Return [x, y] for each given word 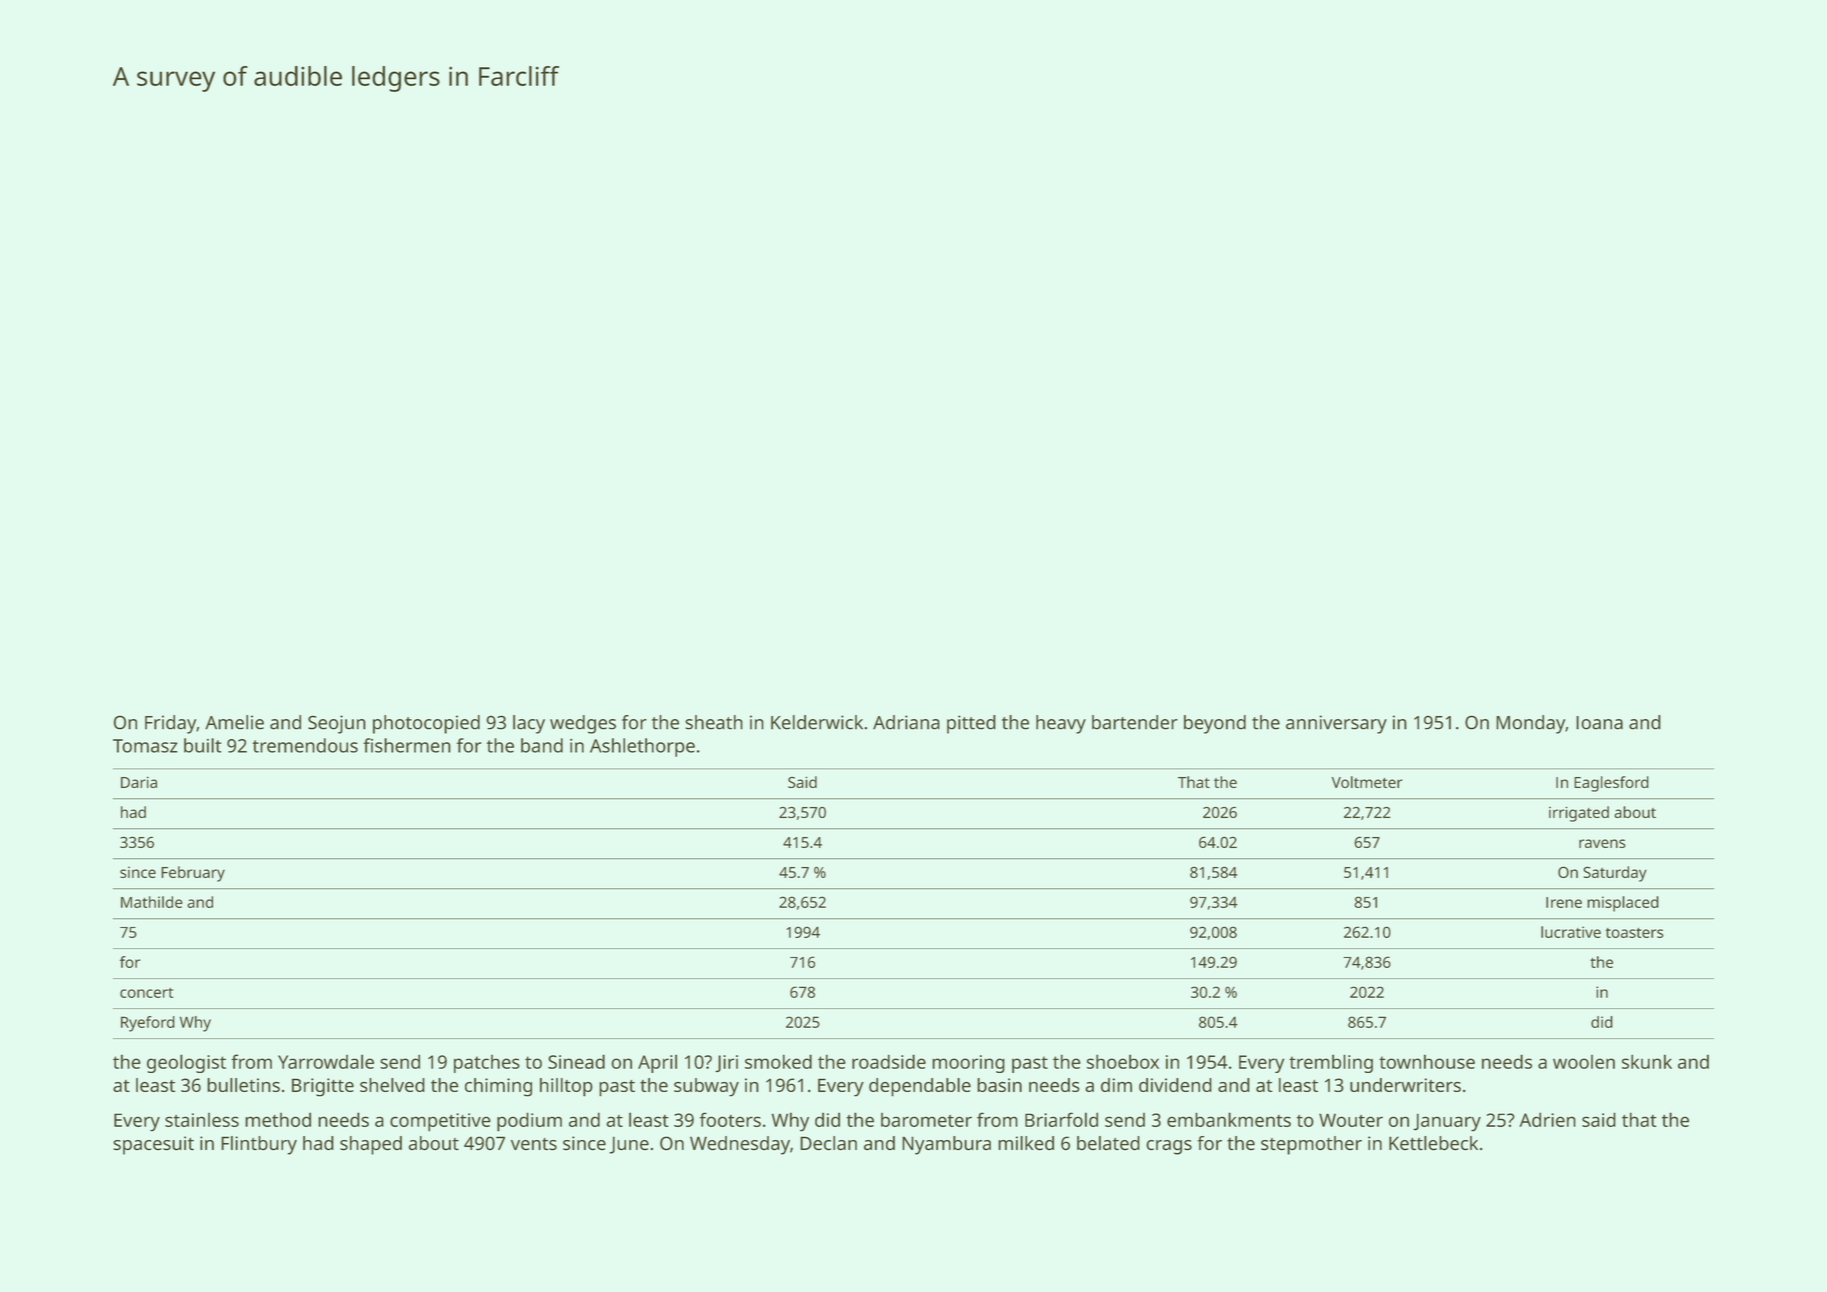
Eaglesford [1611, 784]
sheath [714, 722]
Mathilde [151, 902]
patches [487, 1064]
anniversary [1336, 724]
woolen [1584, 1062]
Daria [139, 782]
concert [146, 993]
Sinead [576, 1061]
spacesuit [153, 1145]
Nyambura [946, 1145]
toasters [1635, 933]
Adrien [1547, 1119]
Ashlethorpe [642, 747]
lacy [529, 724]
